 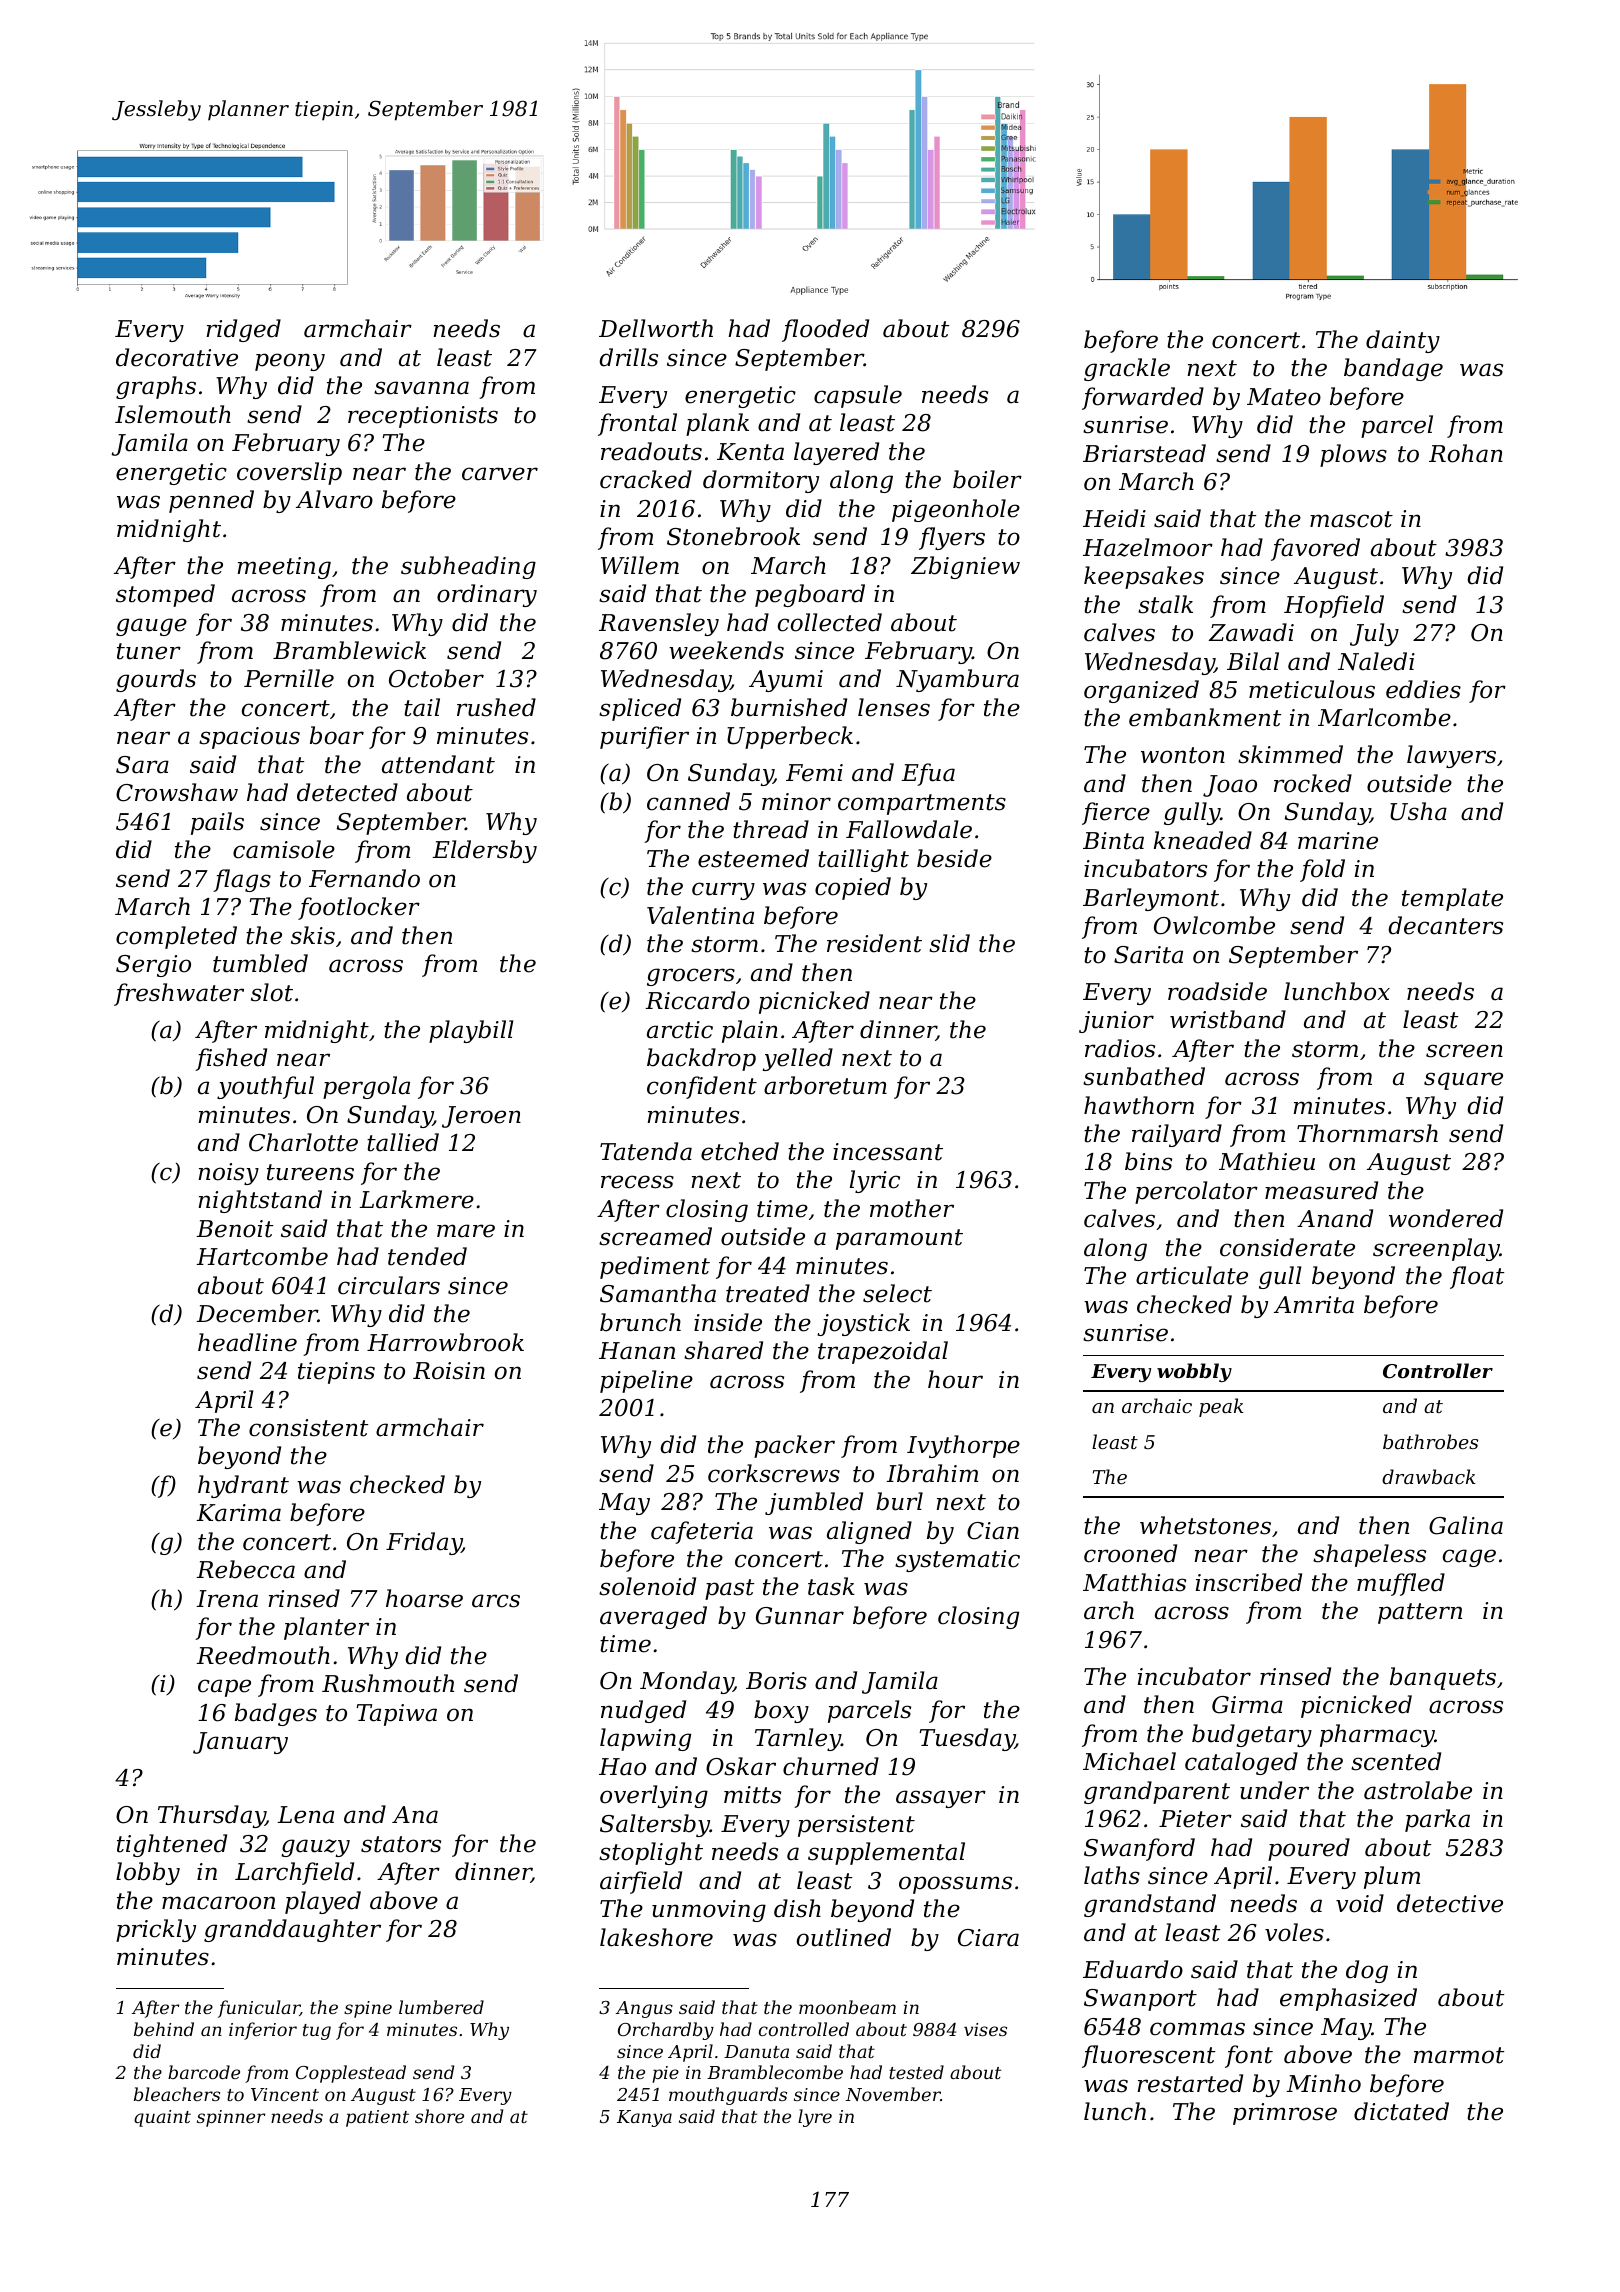 I want to click on youthful, so click(x=265, y=1087).
